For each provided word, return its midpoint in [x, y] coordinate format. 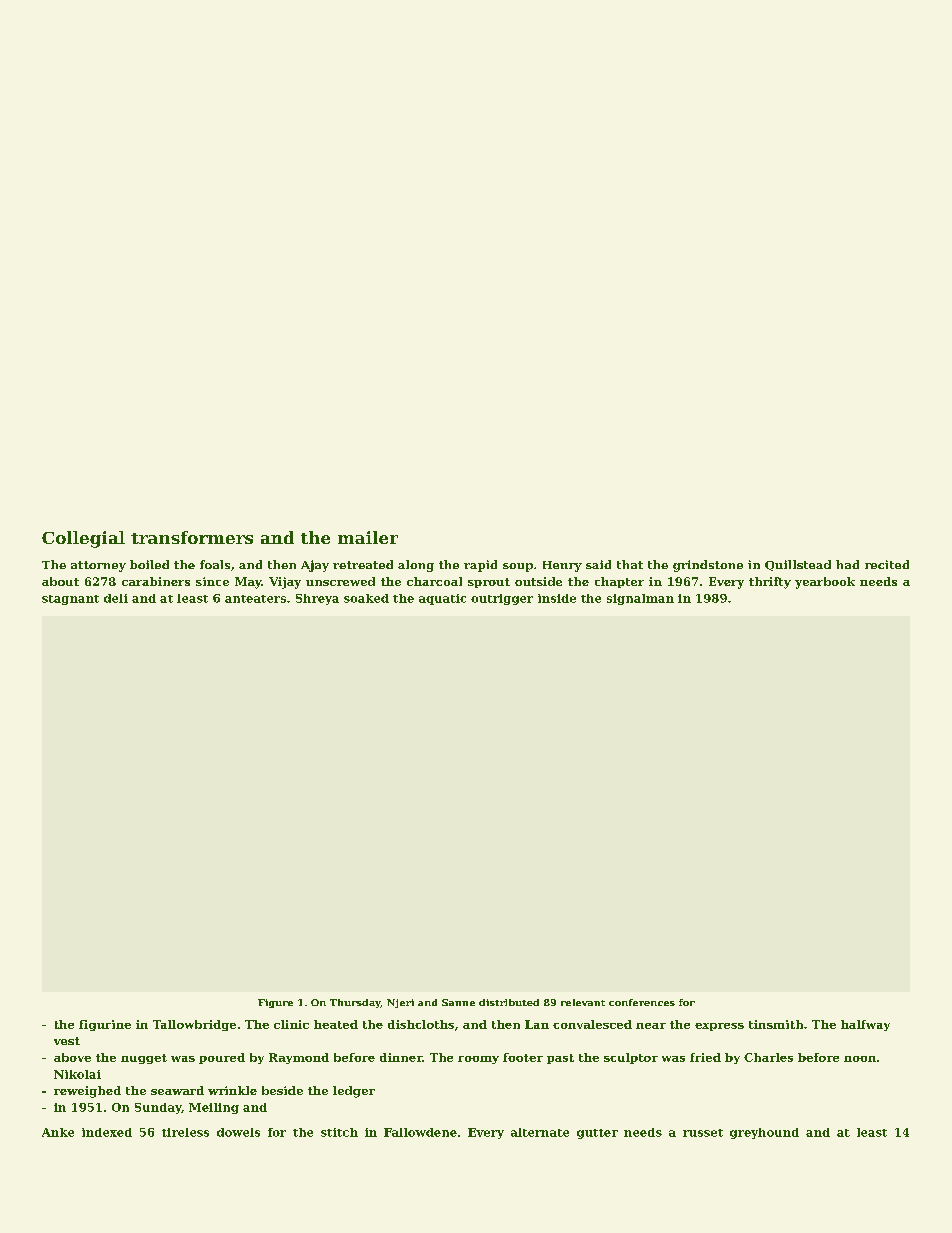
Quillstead [798, 565]
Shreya [317, 599]
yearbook [825, 583]
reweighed [87, 1092]
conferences [642, 1002]
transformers [192, 537]
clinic [291, 1024]
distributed [509, 1002]
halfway [865, 1025]
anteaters [255, 599]
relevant [583, 1002]
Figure [275, 1003]
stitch [339, 1132]
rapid [480, 566]
